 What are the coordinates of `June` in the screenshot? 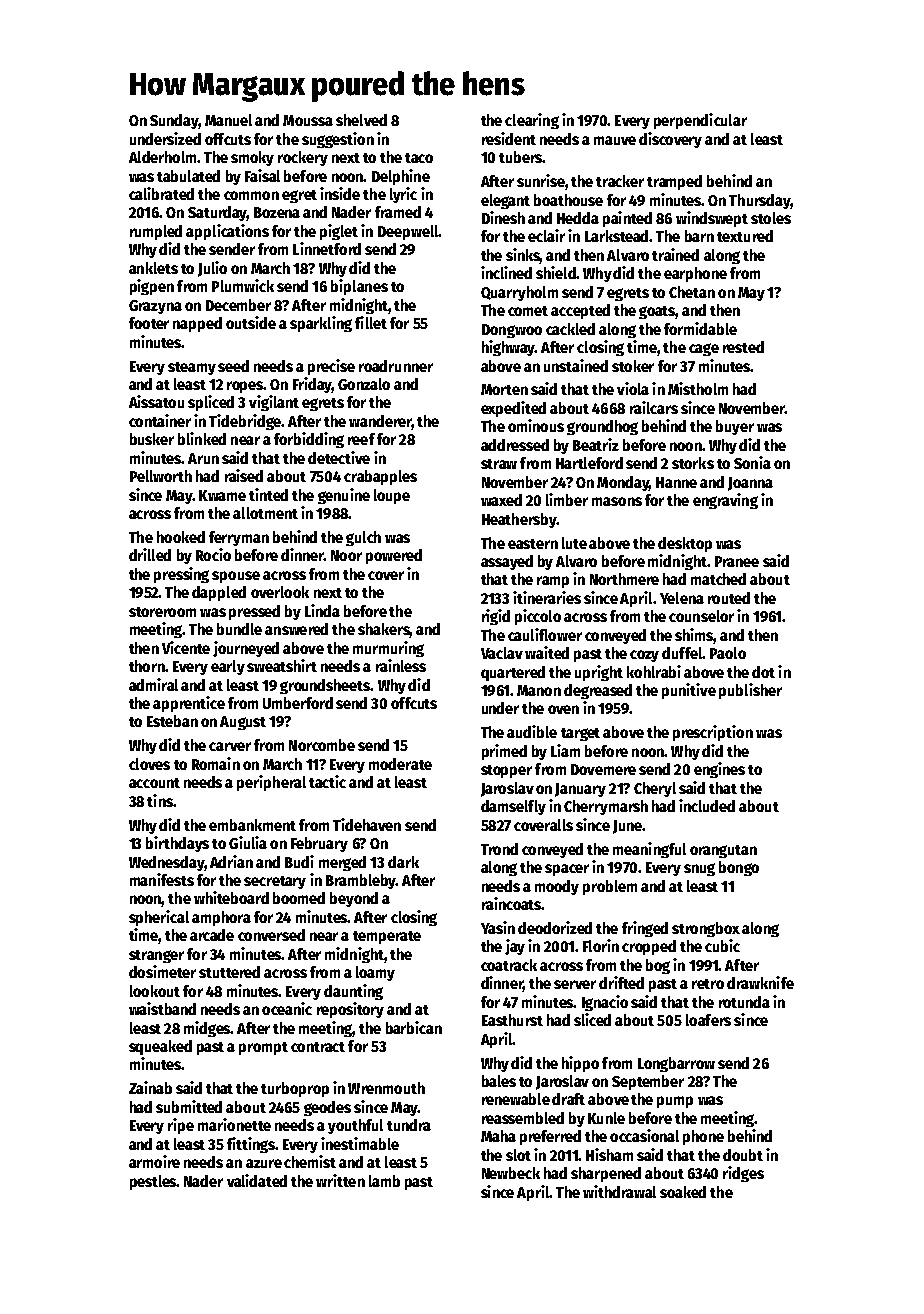 It's located at (627, 827).
